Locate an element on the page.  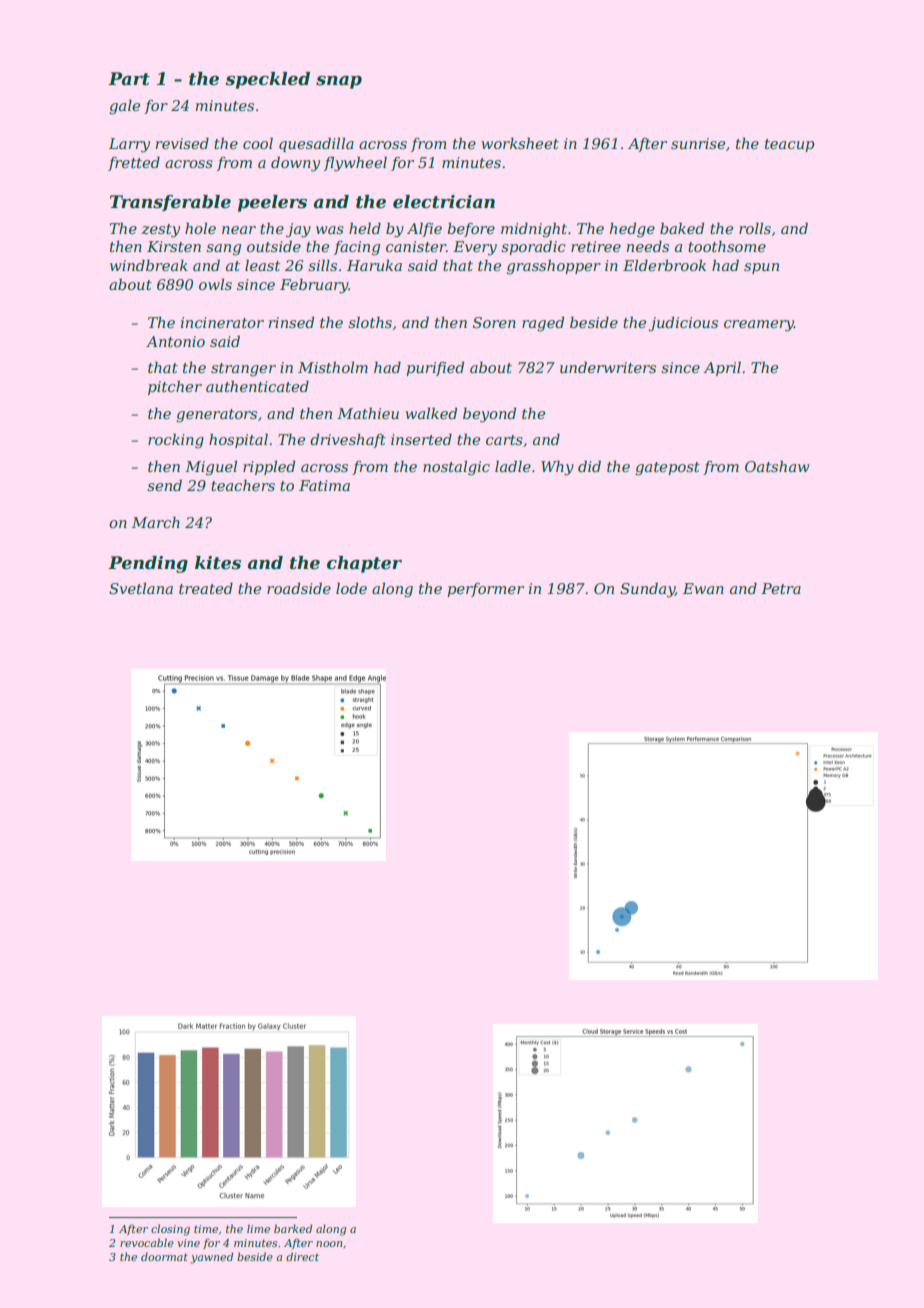
direct is located at coordinates (302, 1256).
